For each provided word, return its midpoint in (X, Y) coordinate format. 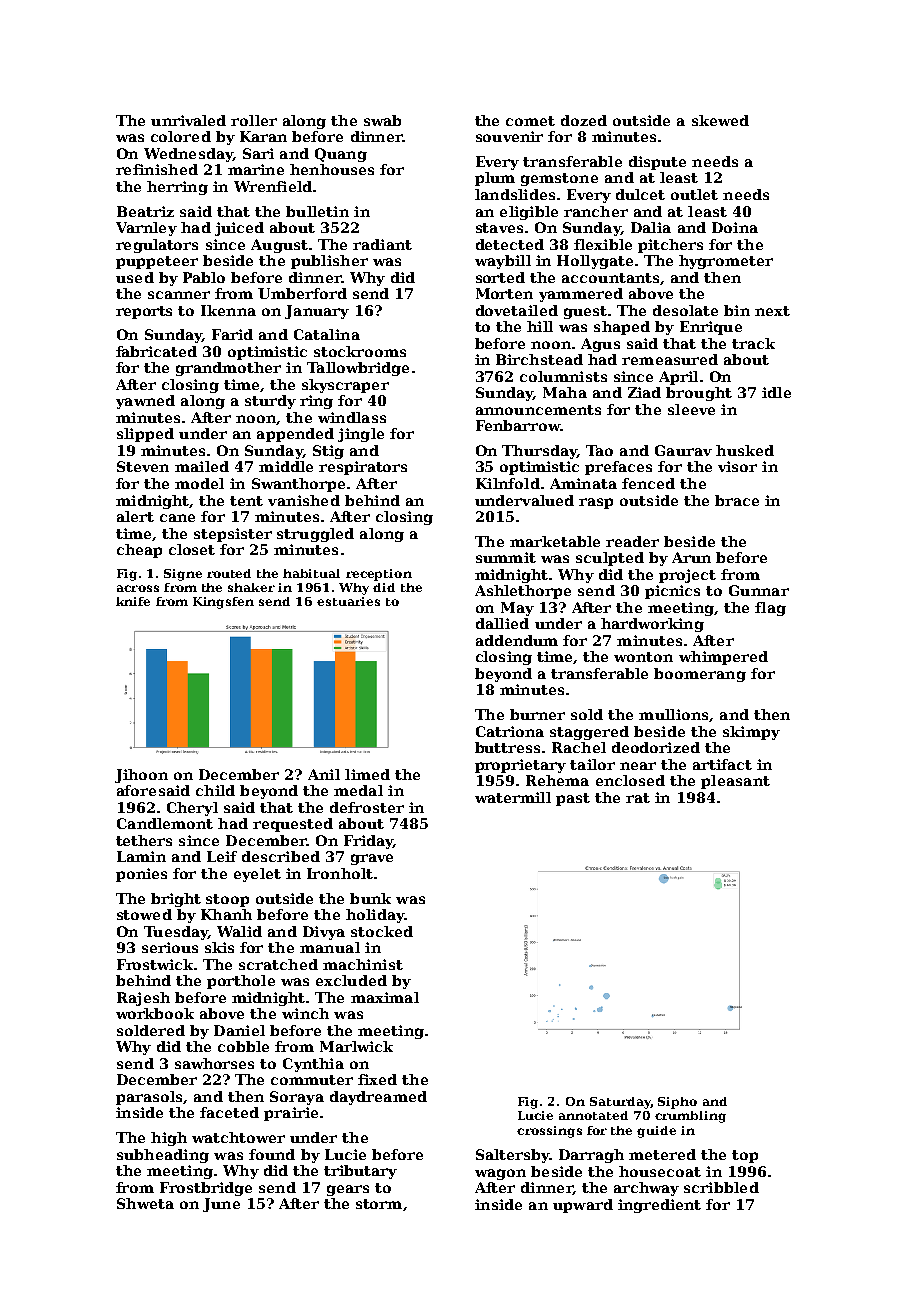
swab (382, 120)
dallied (502, 623)
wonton (643, 657)
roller (254, 120)
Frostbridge (206, 1189)
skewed (720, 120)
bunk (370, 898)
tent (246, 501)
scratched (278, 964)
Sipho (677, 1103)
